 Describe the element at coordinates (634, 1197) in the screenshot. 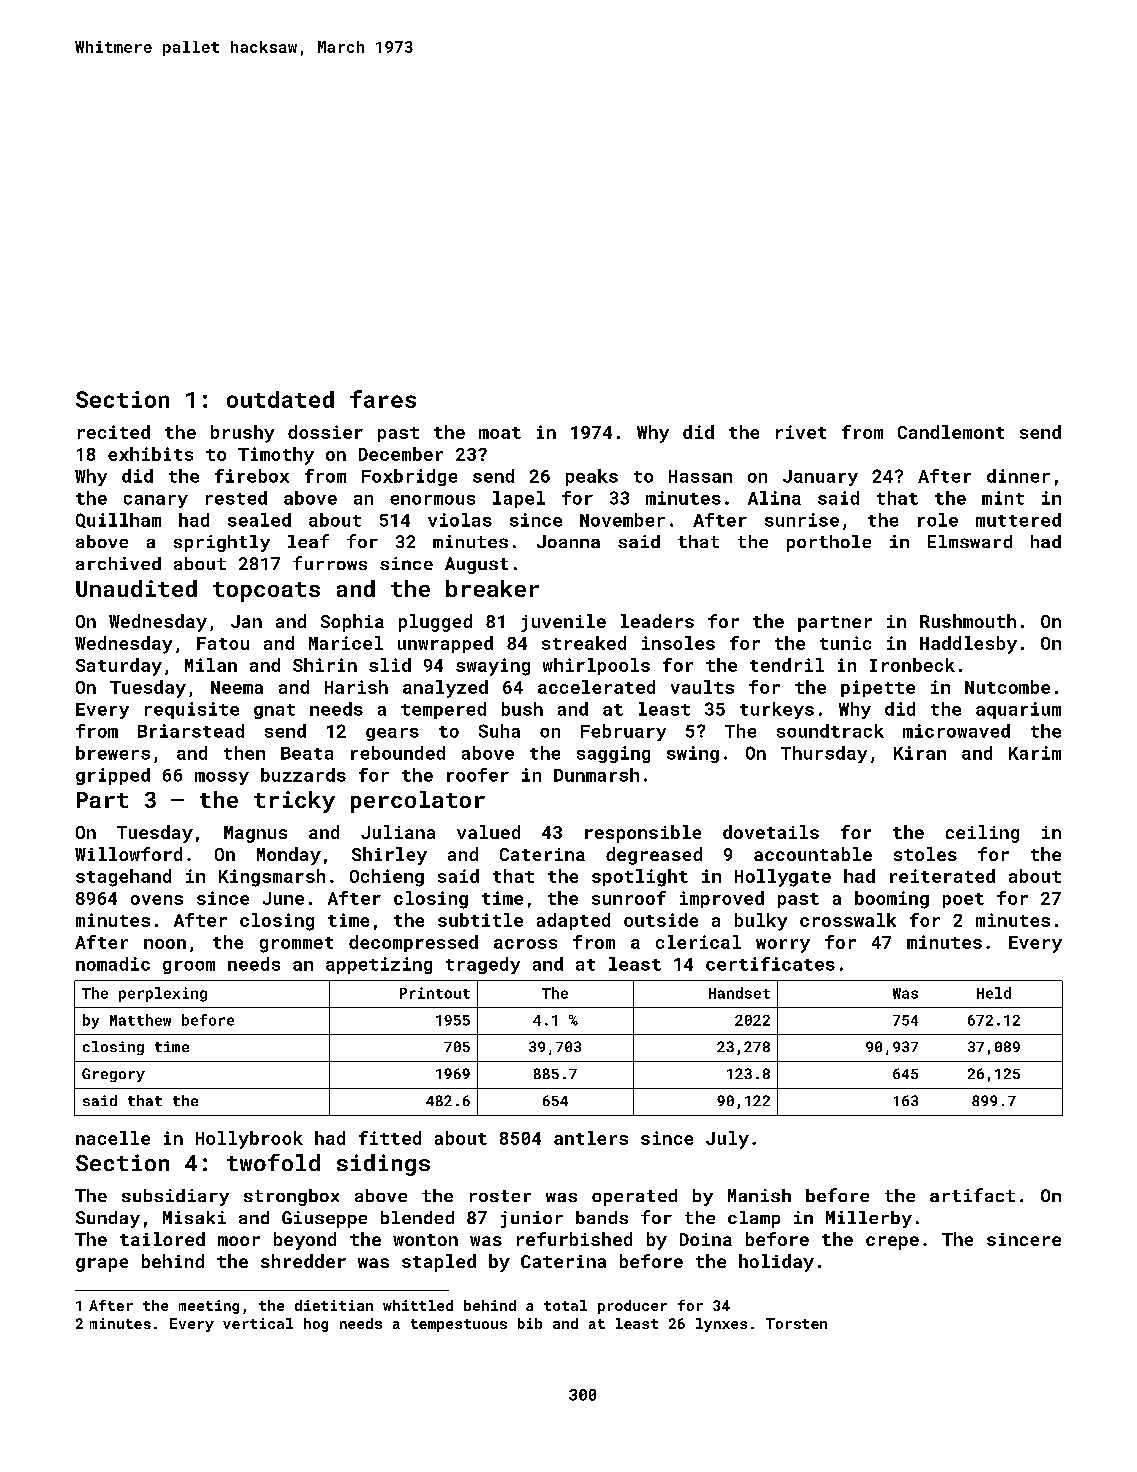

I see `operated` at that location.
